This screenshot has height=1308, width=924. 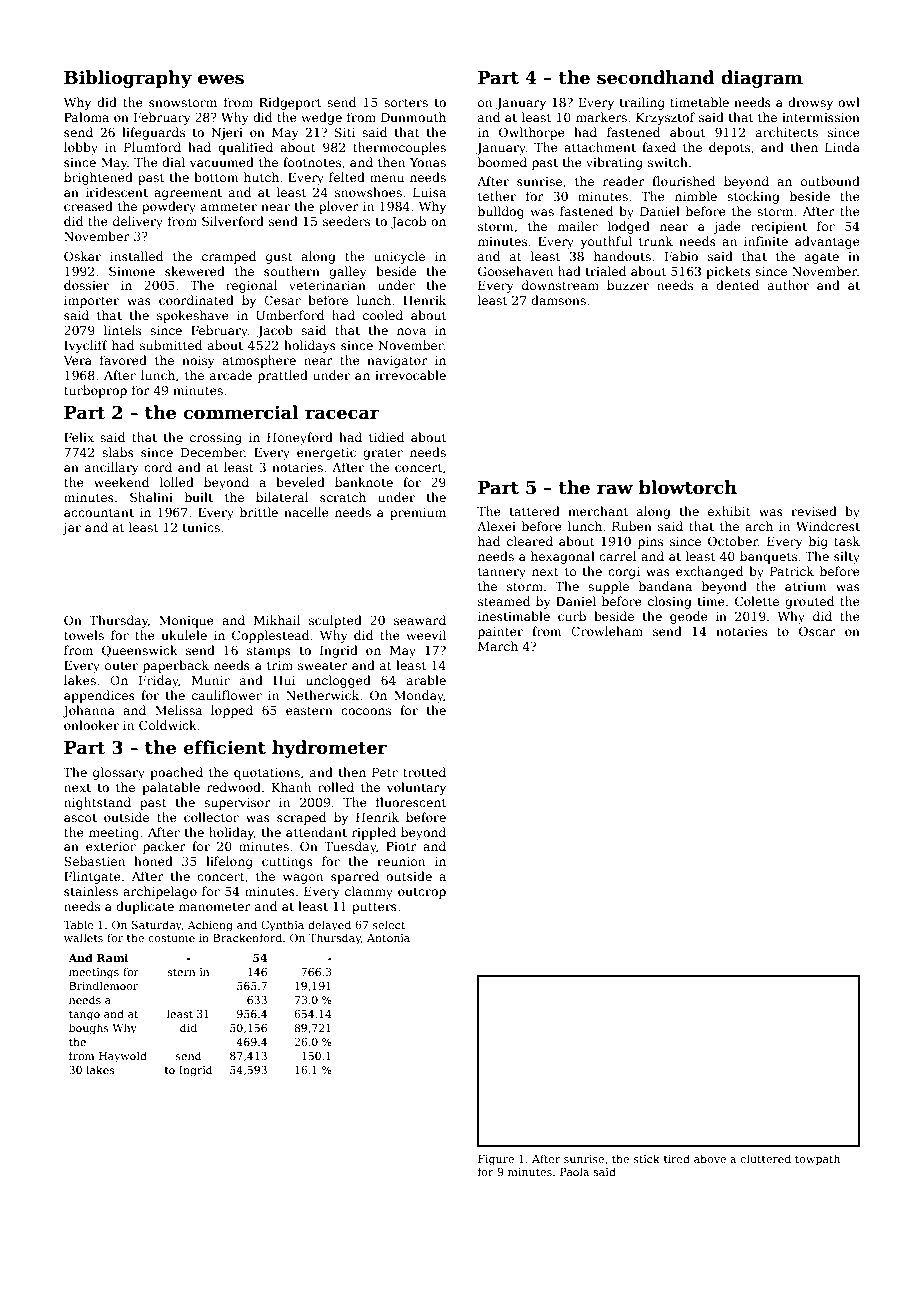 What do you see at coordinates (386, 437) in the screenshot?
I see `tidied` at bounding box center [386, 437].
